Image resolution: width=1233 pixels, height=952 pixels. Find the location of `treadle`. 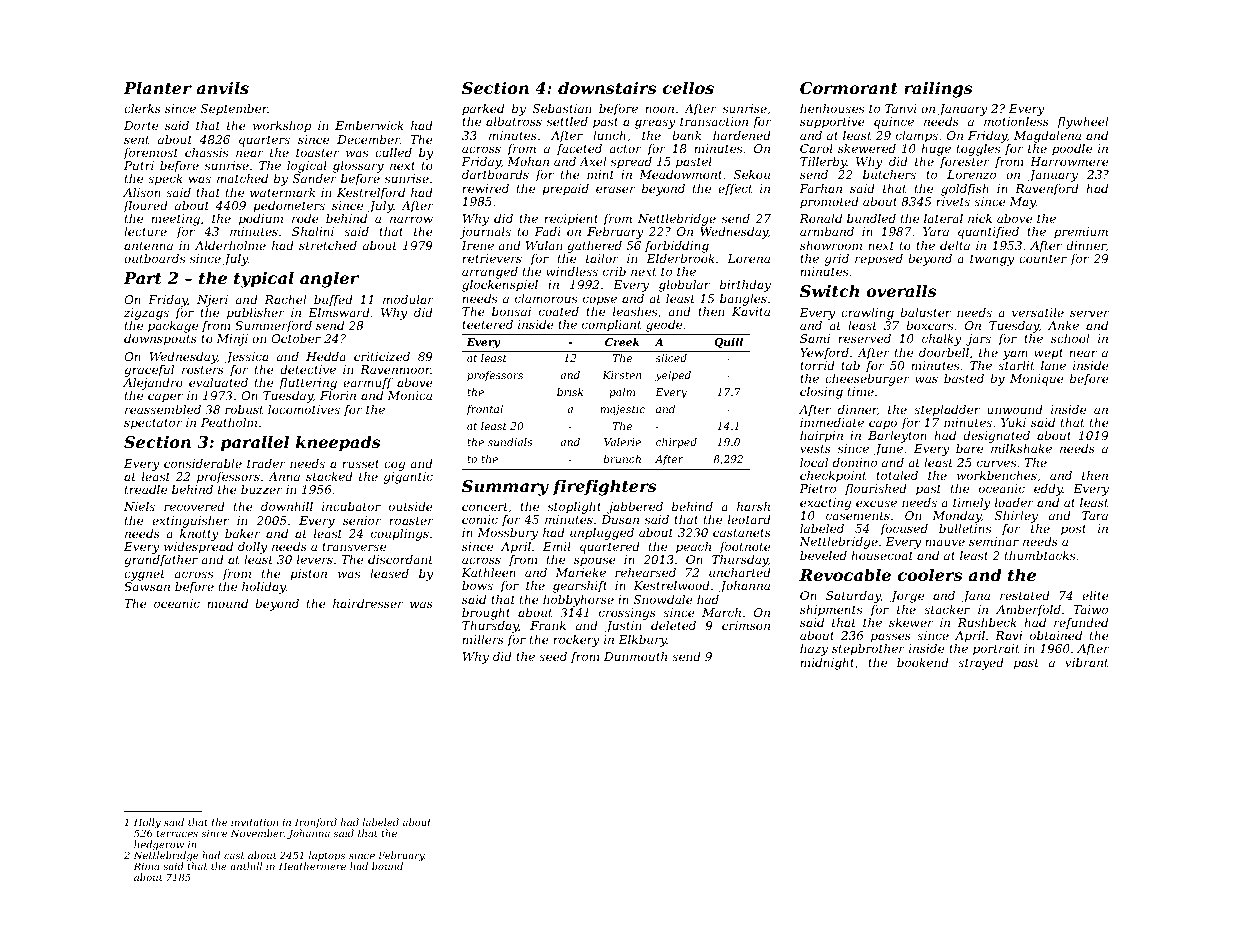

treadle is located at coordinates (146, 489).
